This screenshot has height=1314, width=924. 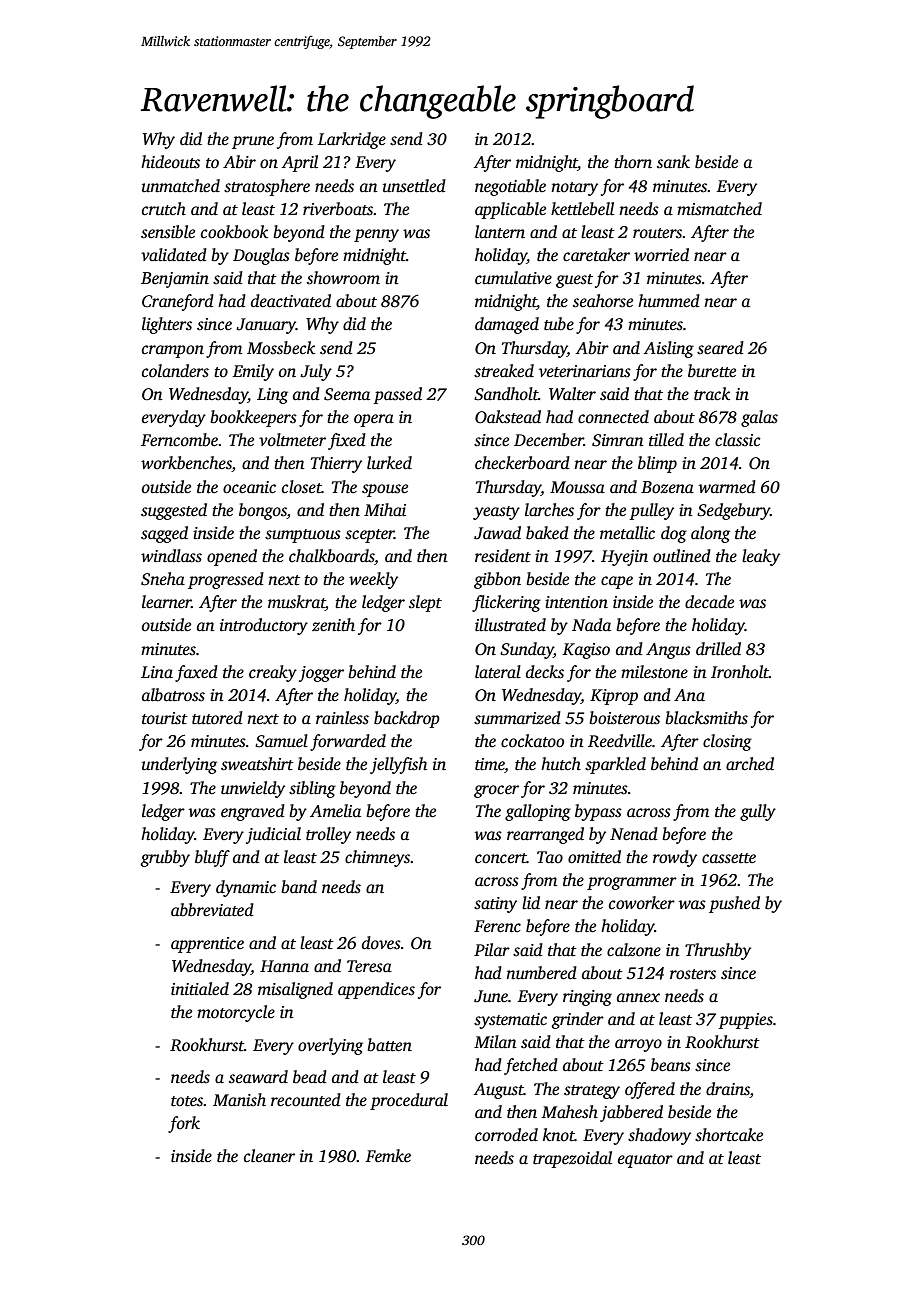 I want to click on thorn, so click(x=633, y=162).
